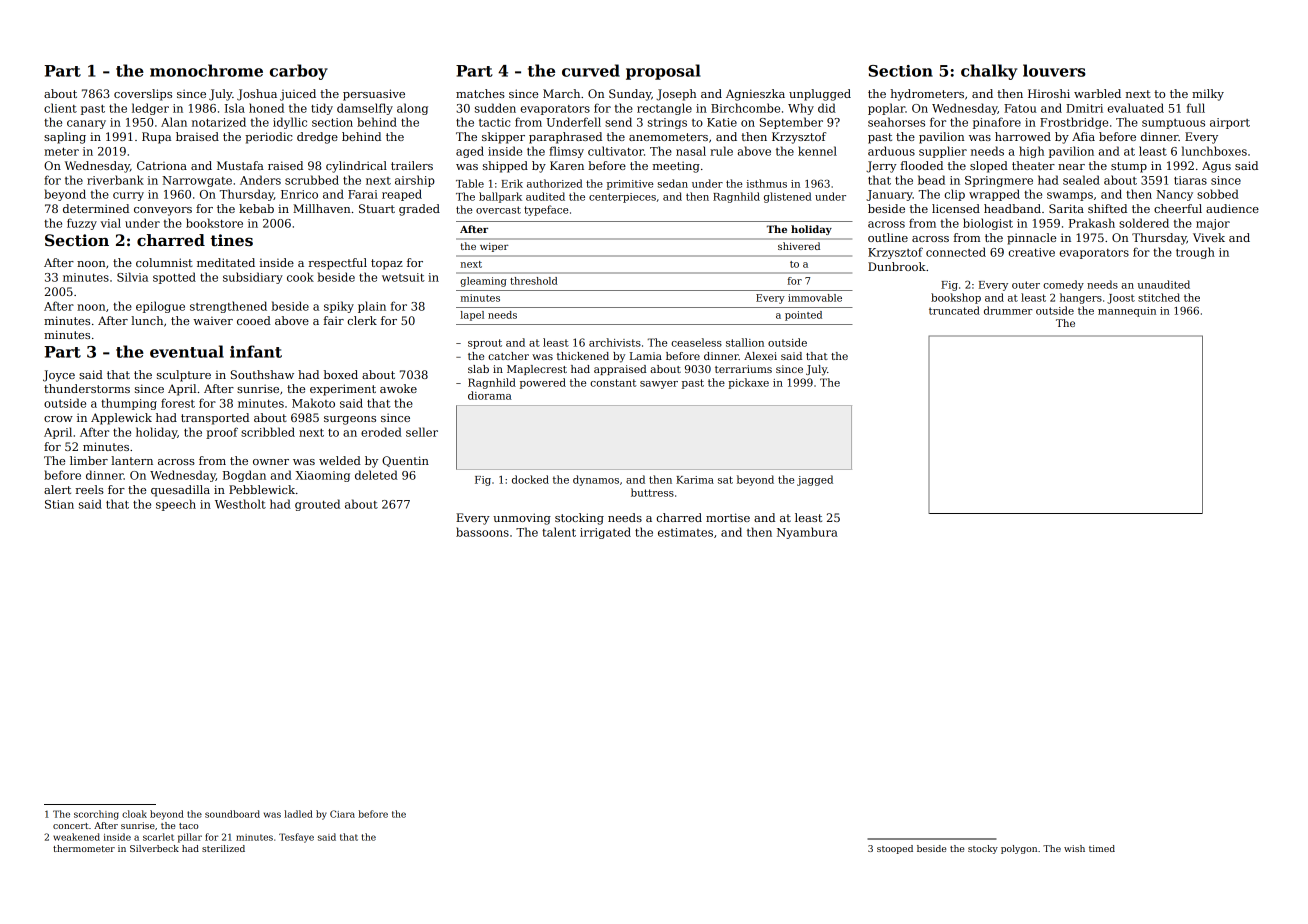  What do you see at coordinates (685, 532) in the screenshot?
I see `estimates` at bounding box center [685, 532].
